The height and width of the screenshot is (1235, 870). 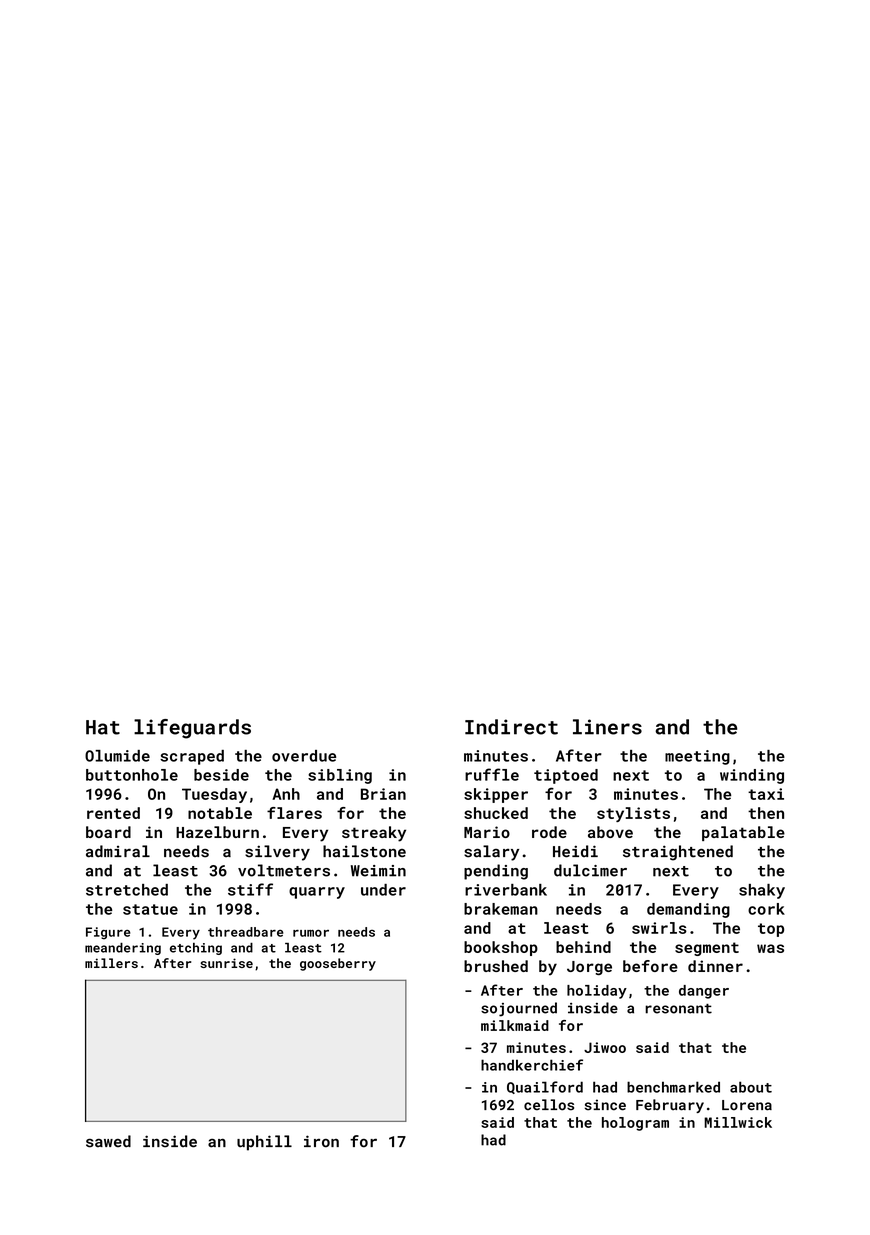 I want to click on hologram, so click(x=635, y=1124).
